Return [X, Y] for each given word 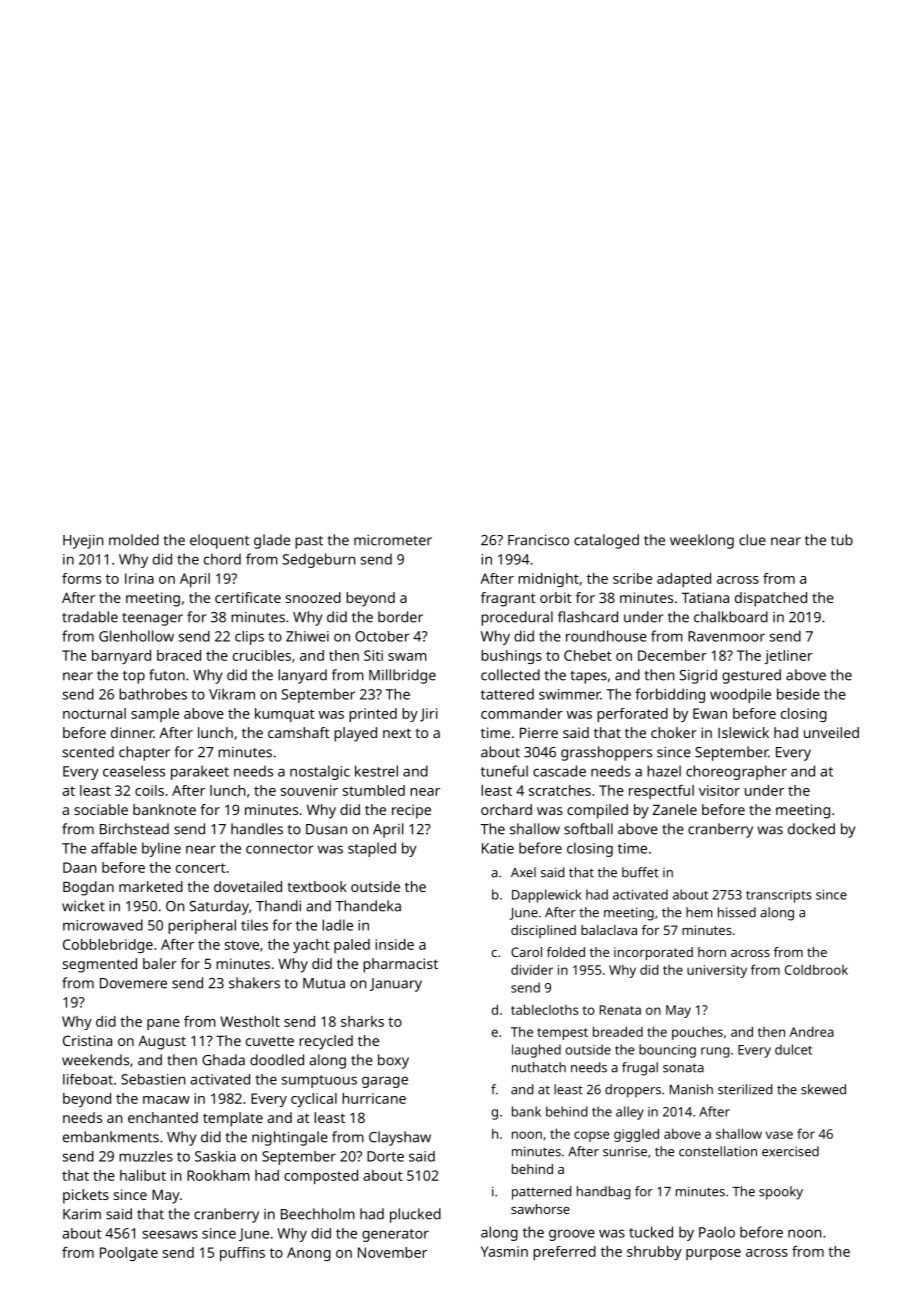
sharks [362, 1021]
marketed [151, 886]
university [717, 971]
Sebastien [153, 1079]
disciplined [543, 931]
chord [222, 559]
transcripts [779, 896]
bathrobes [153, 694]
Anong [309, 1254]
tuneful [504, 771]
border [400, 617]
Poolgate [129, 1254]
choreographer [736, 772]
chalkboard [731, 617]
